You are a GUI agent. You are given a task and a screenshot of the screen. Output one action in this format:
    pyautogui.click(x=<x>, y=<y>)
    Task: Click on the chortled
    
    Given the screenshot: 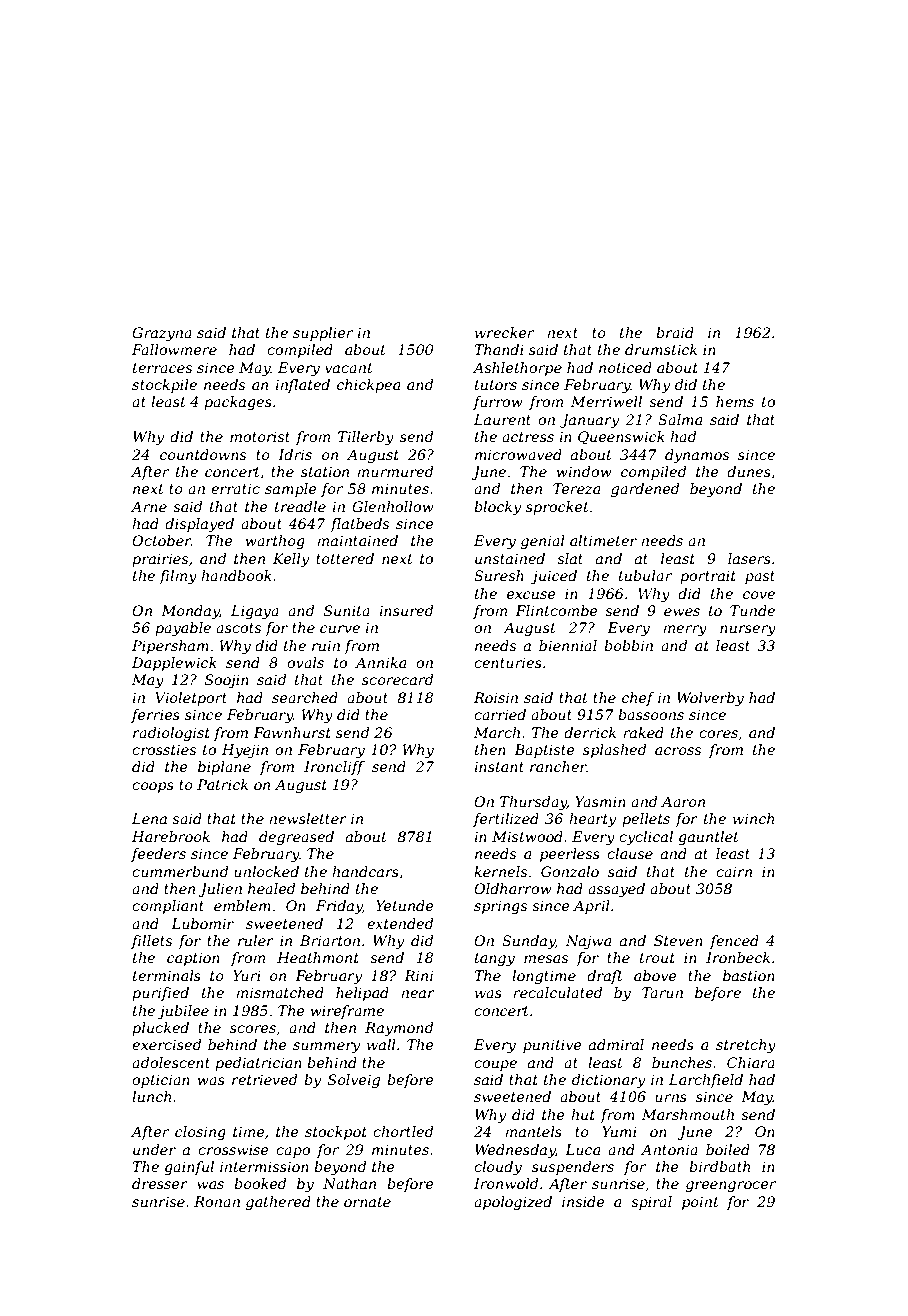 What is the action you would take?
    pyautogui.click(x=403, y=1131)
